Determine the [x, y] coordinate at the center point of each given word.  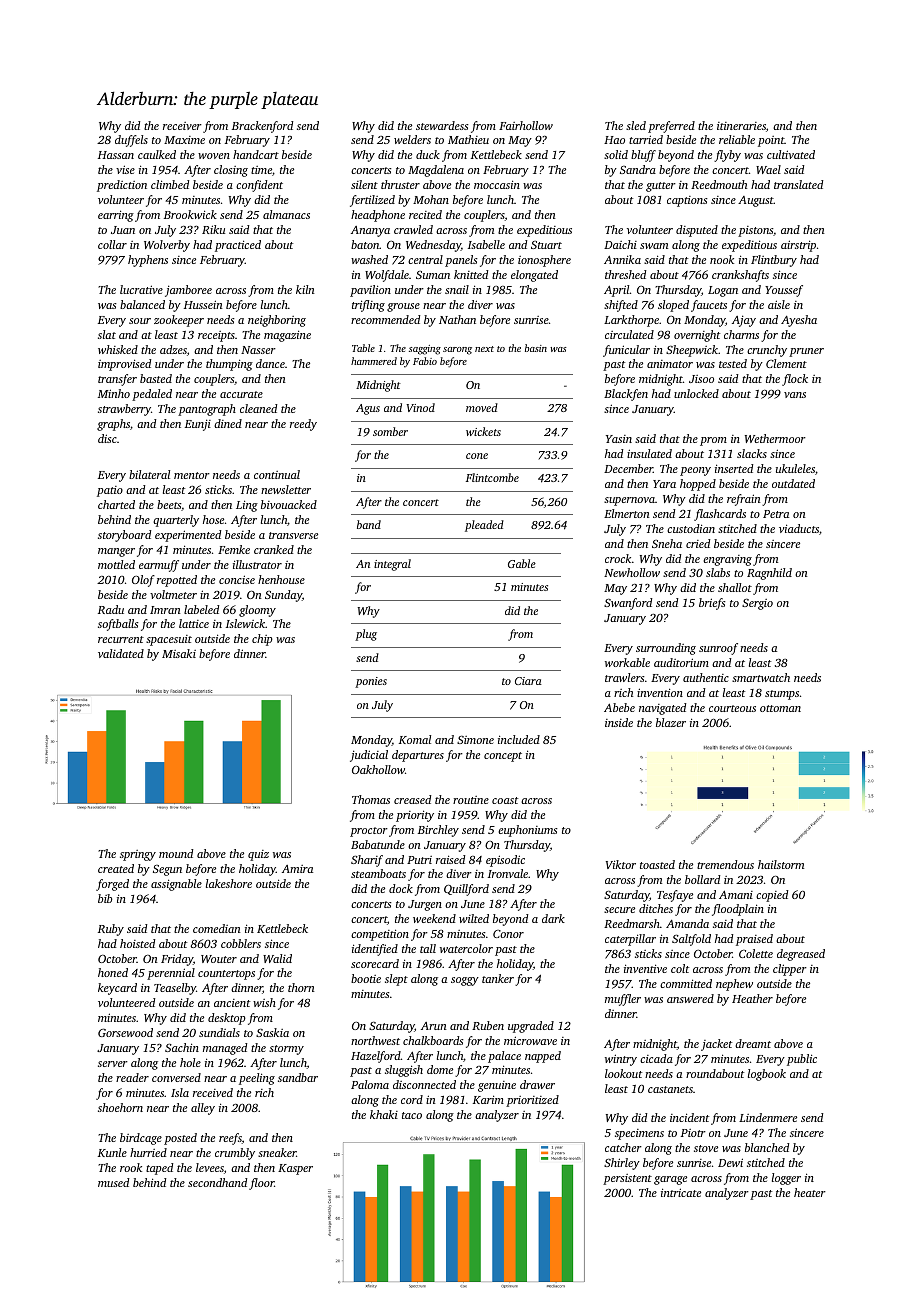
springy [138, 855]
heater [810, 1192]
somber [390, 431]
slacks [752, 453]
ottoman [780, 708]
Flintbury [774, 261]
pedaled [152, 395]
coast [505, 800]
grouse [403, 307]
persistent [627, 1179]
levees [210, 1167]
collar [112, 244]
